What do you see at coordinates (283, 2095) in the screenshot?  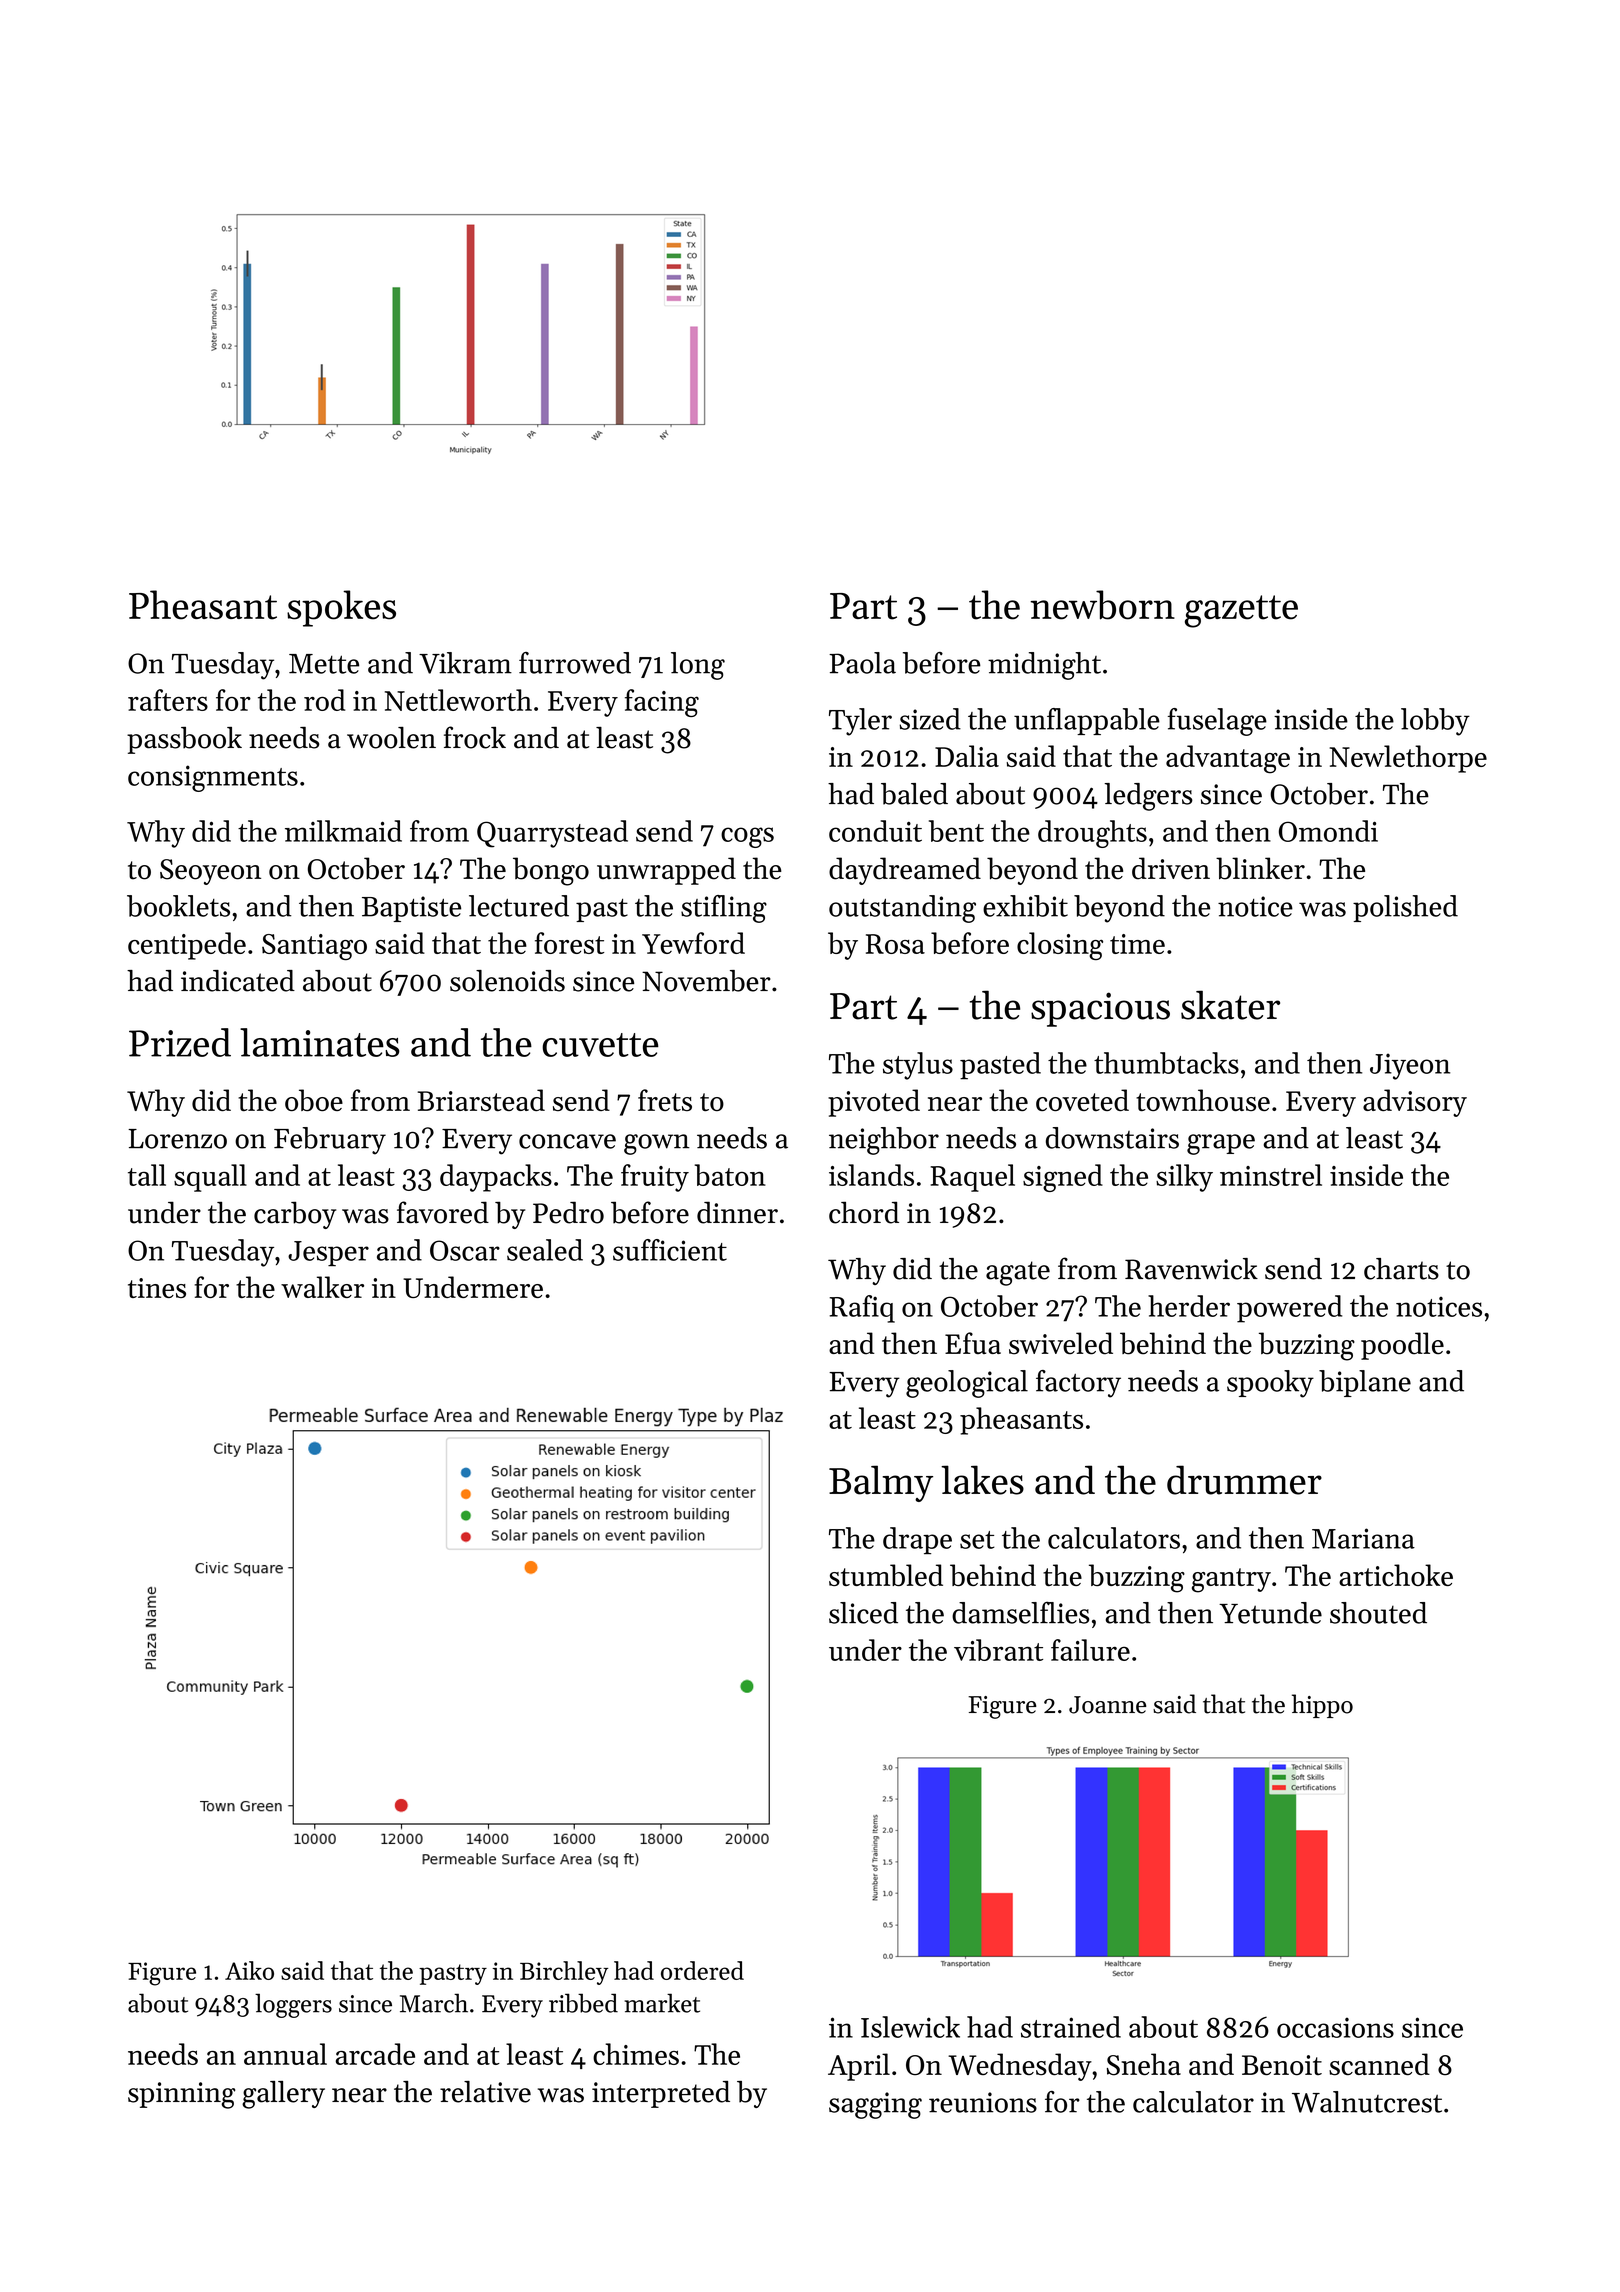 I see `gallery` at bounding box center [283, 2095].
